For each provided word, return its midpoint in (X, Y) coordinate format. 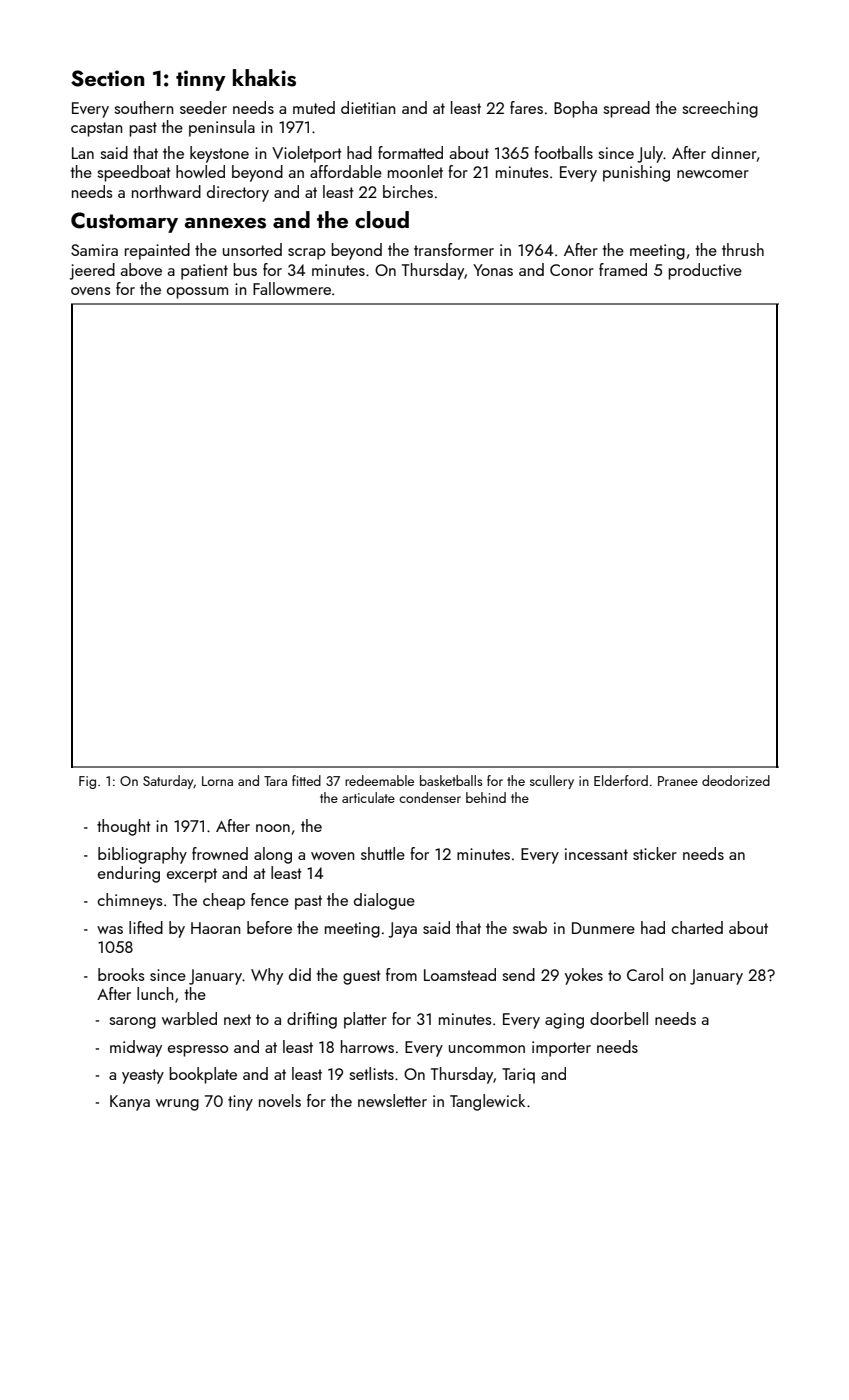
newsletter (392, 1100)
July (650, 154)
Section (107, 78)
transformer (454, 249)
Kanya (130, 1103)
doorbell (619, 1018)
